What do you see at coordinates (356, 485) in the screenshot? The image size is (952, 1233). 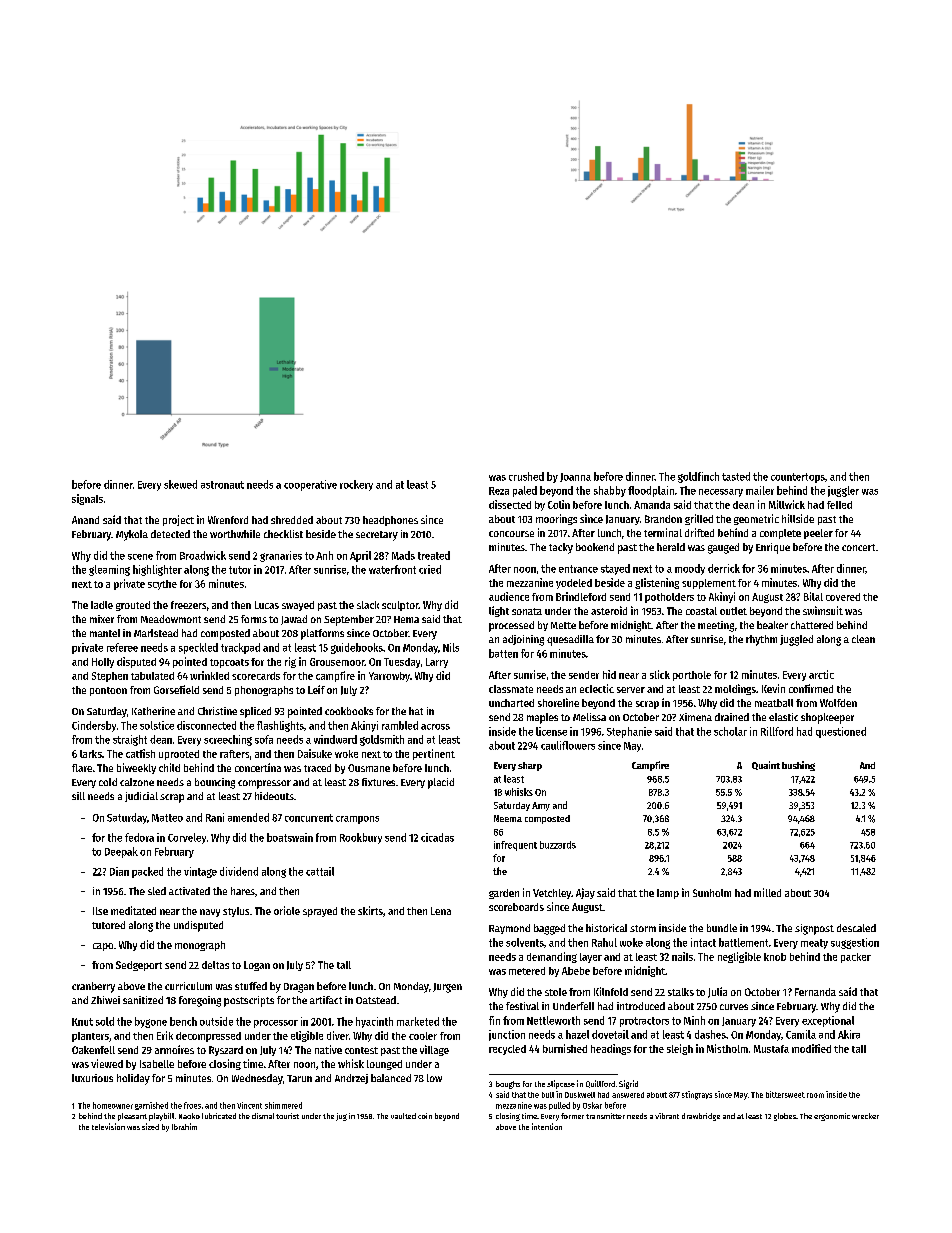 I see `rockery` at bounding box center [356, 485].
